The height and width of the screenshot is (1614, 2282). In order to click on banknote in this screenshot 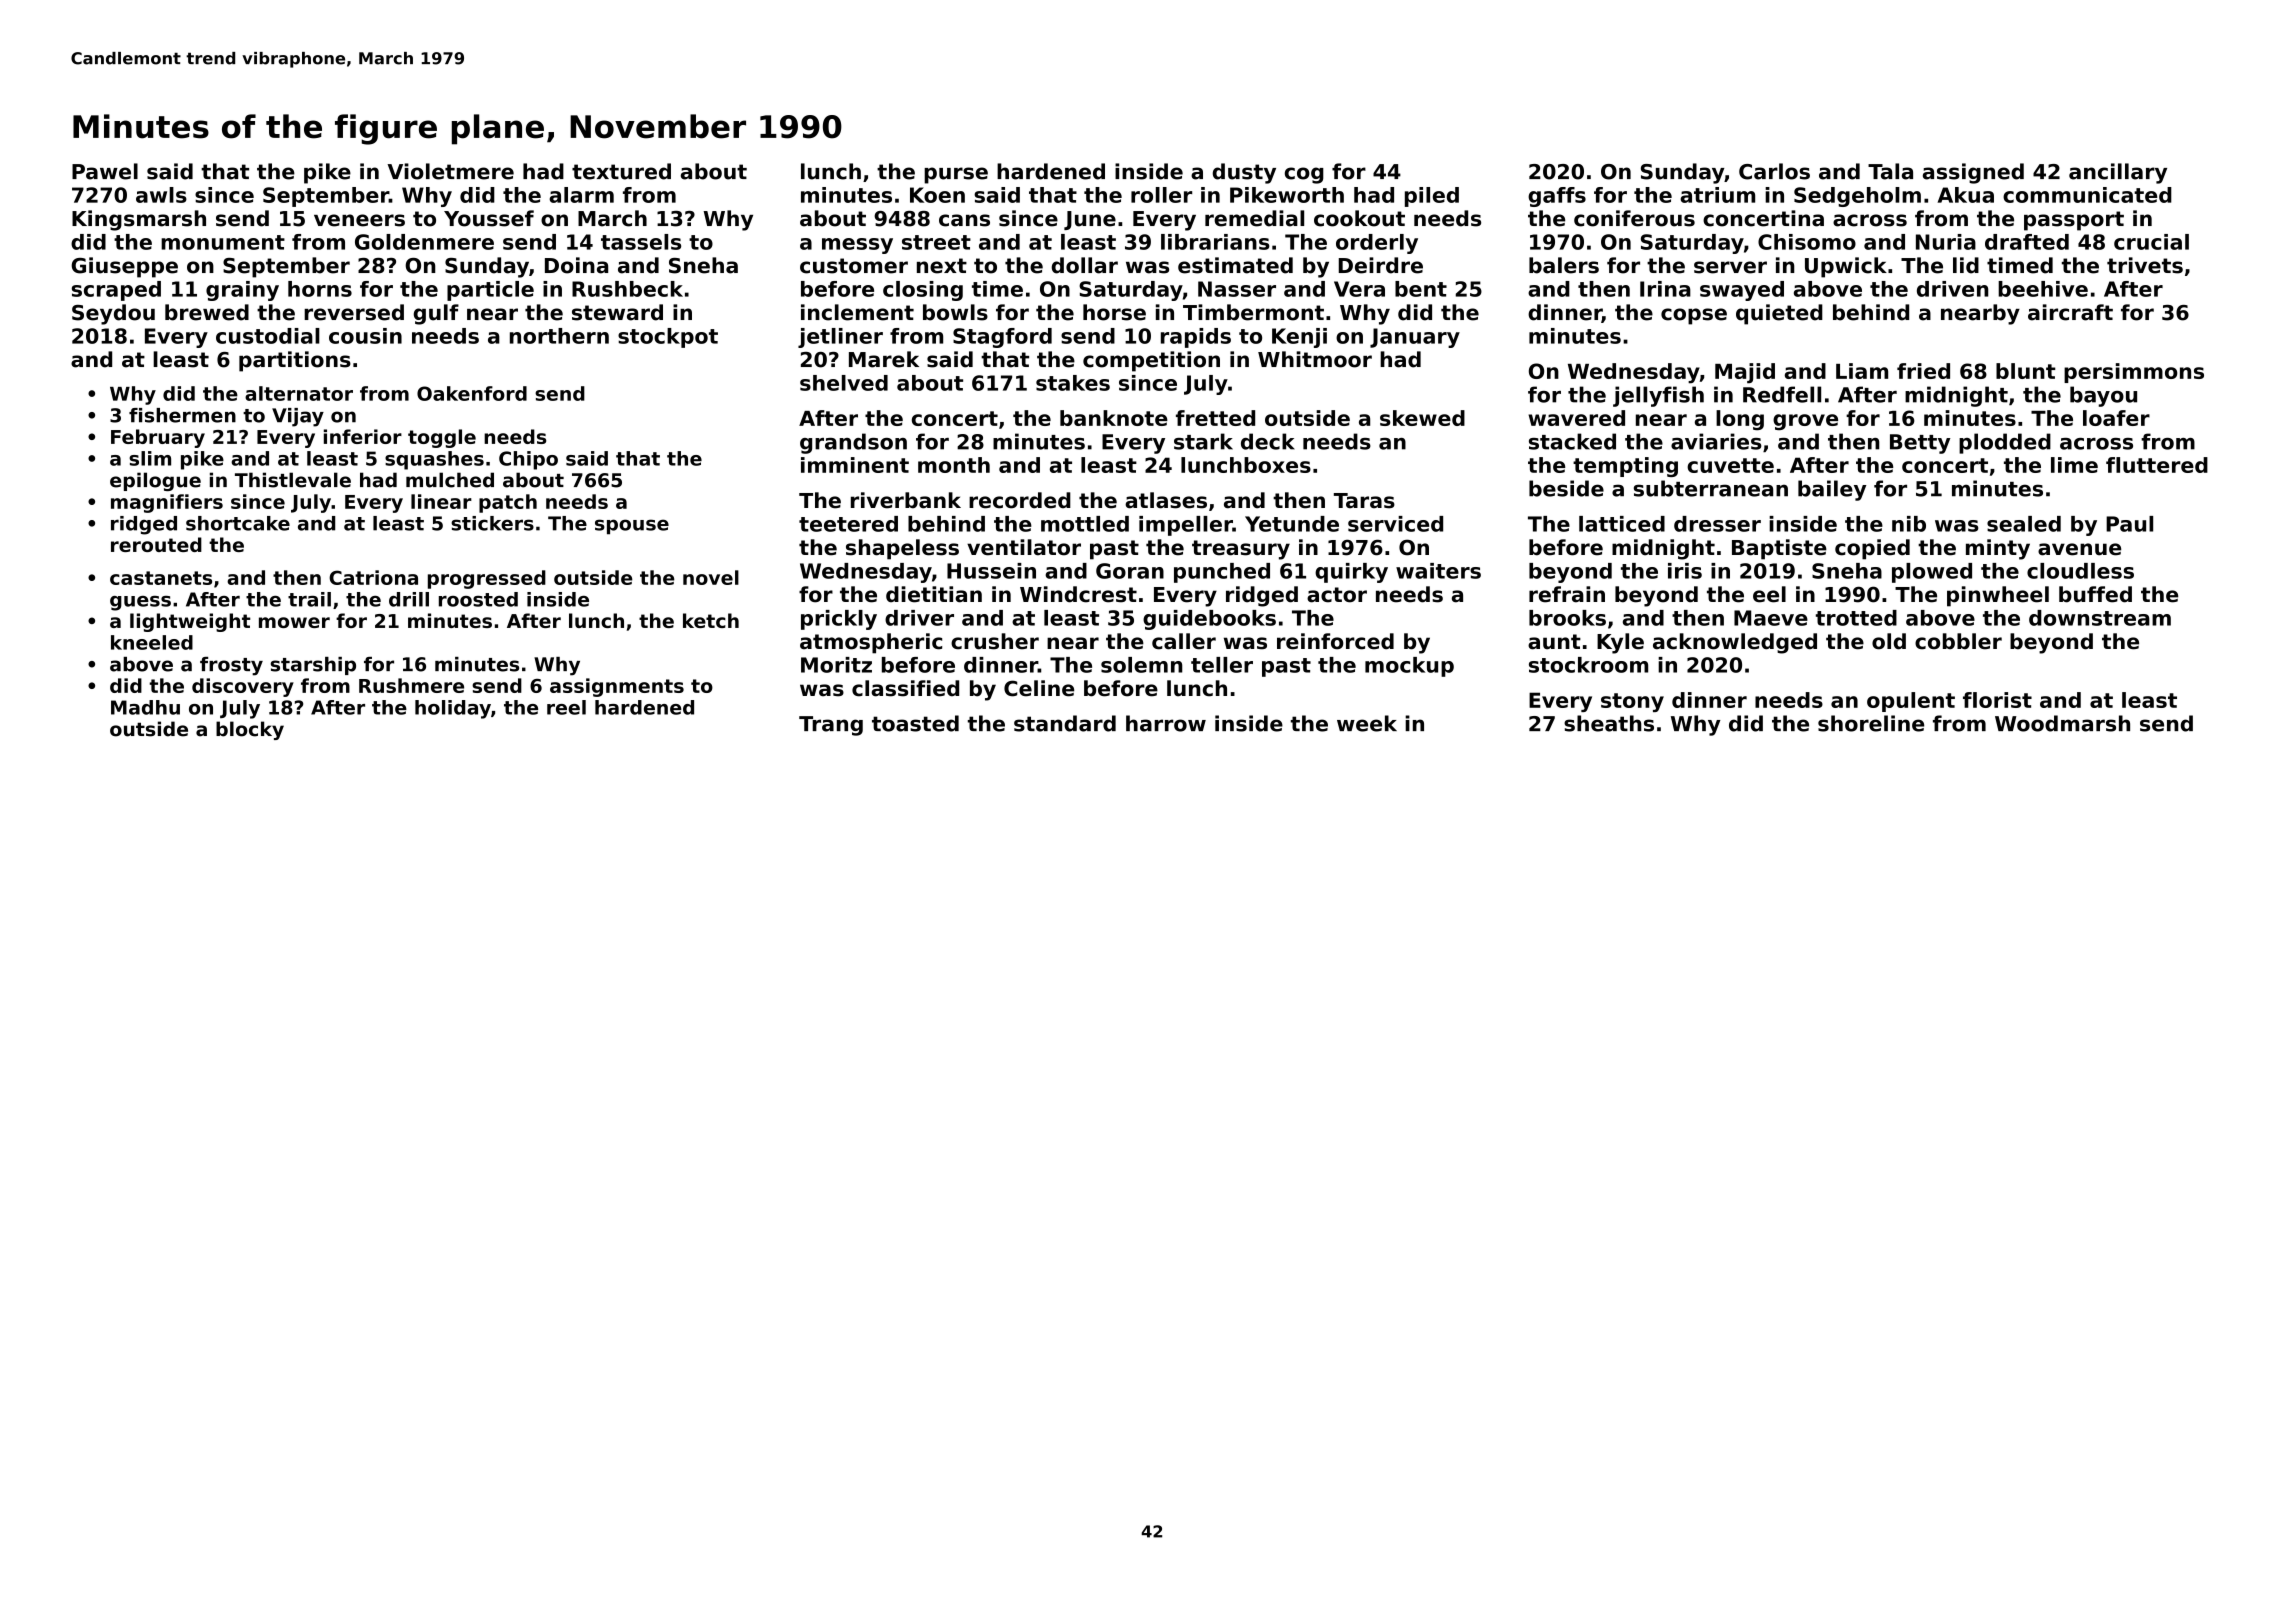, I will do `click(1114, 418)`.
